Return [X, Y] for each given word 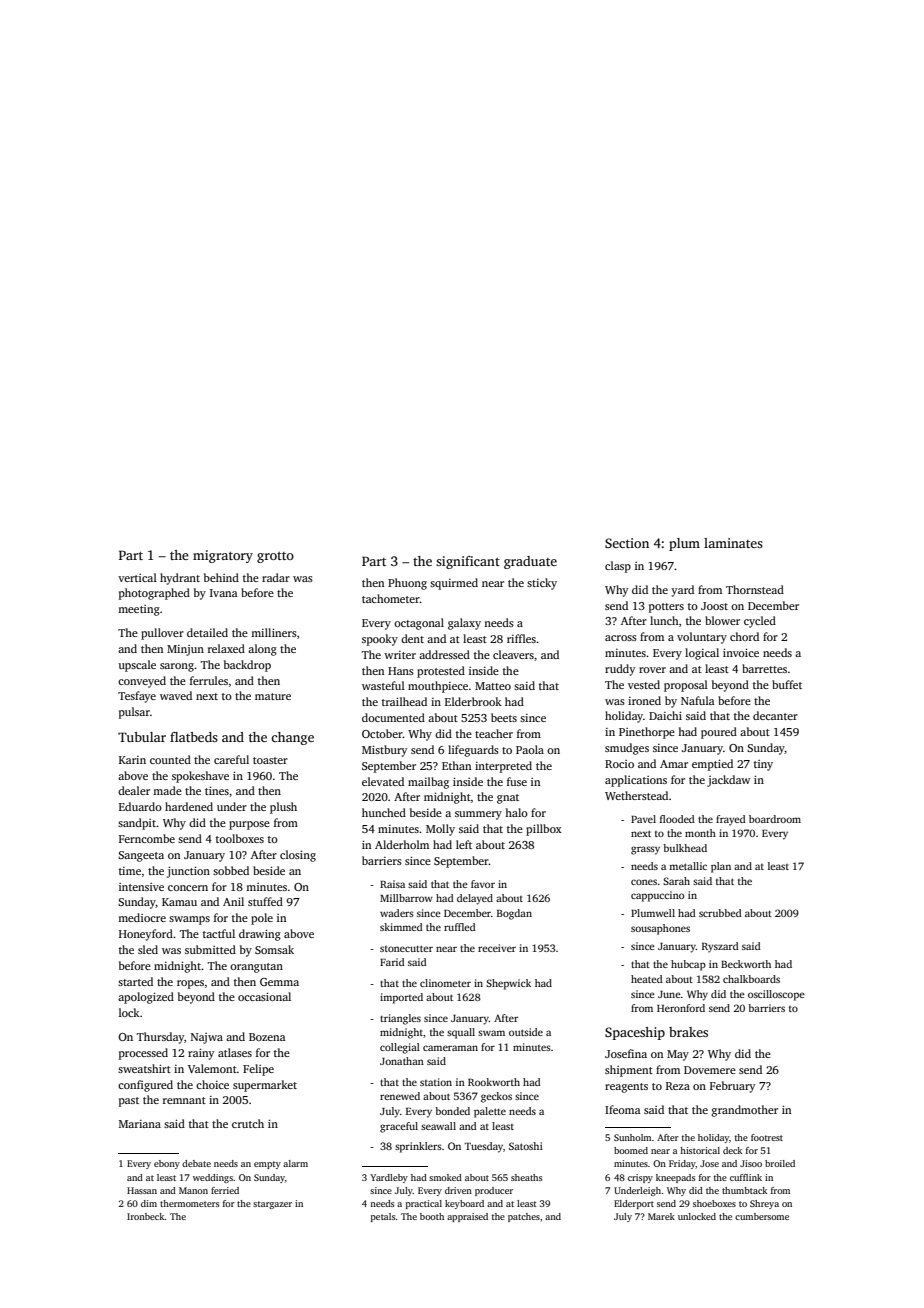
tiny [763, 765]
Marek [661, 1216]
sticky [542, 584]
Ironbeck [146, 1216]
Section [627, 543]
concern [188, 888]
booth [432, 1216]
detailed [207, 632]
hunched [384, 812]
